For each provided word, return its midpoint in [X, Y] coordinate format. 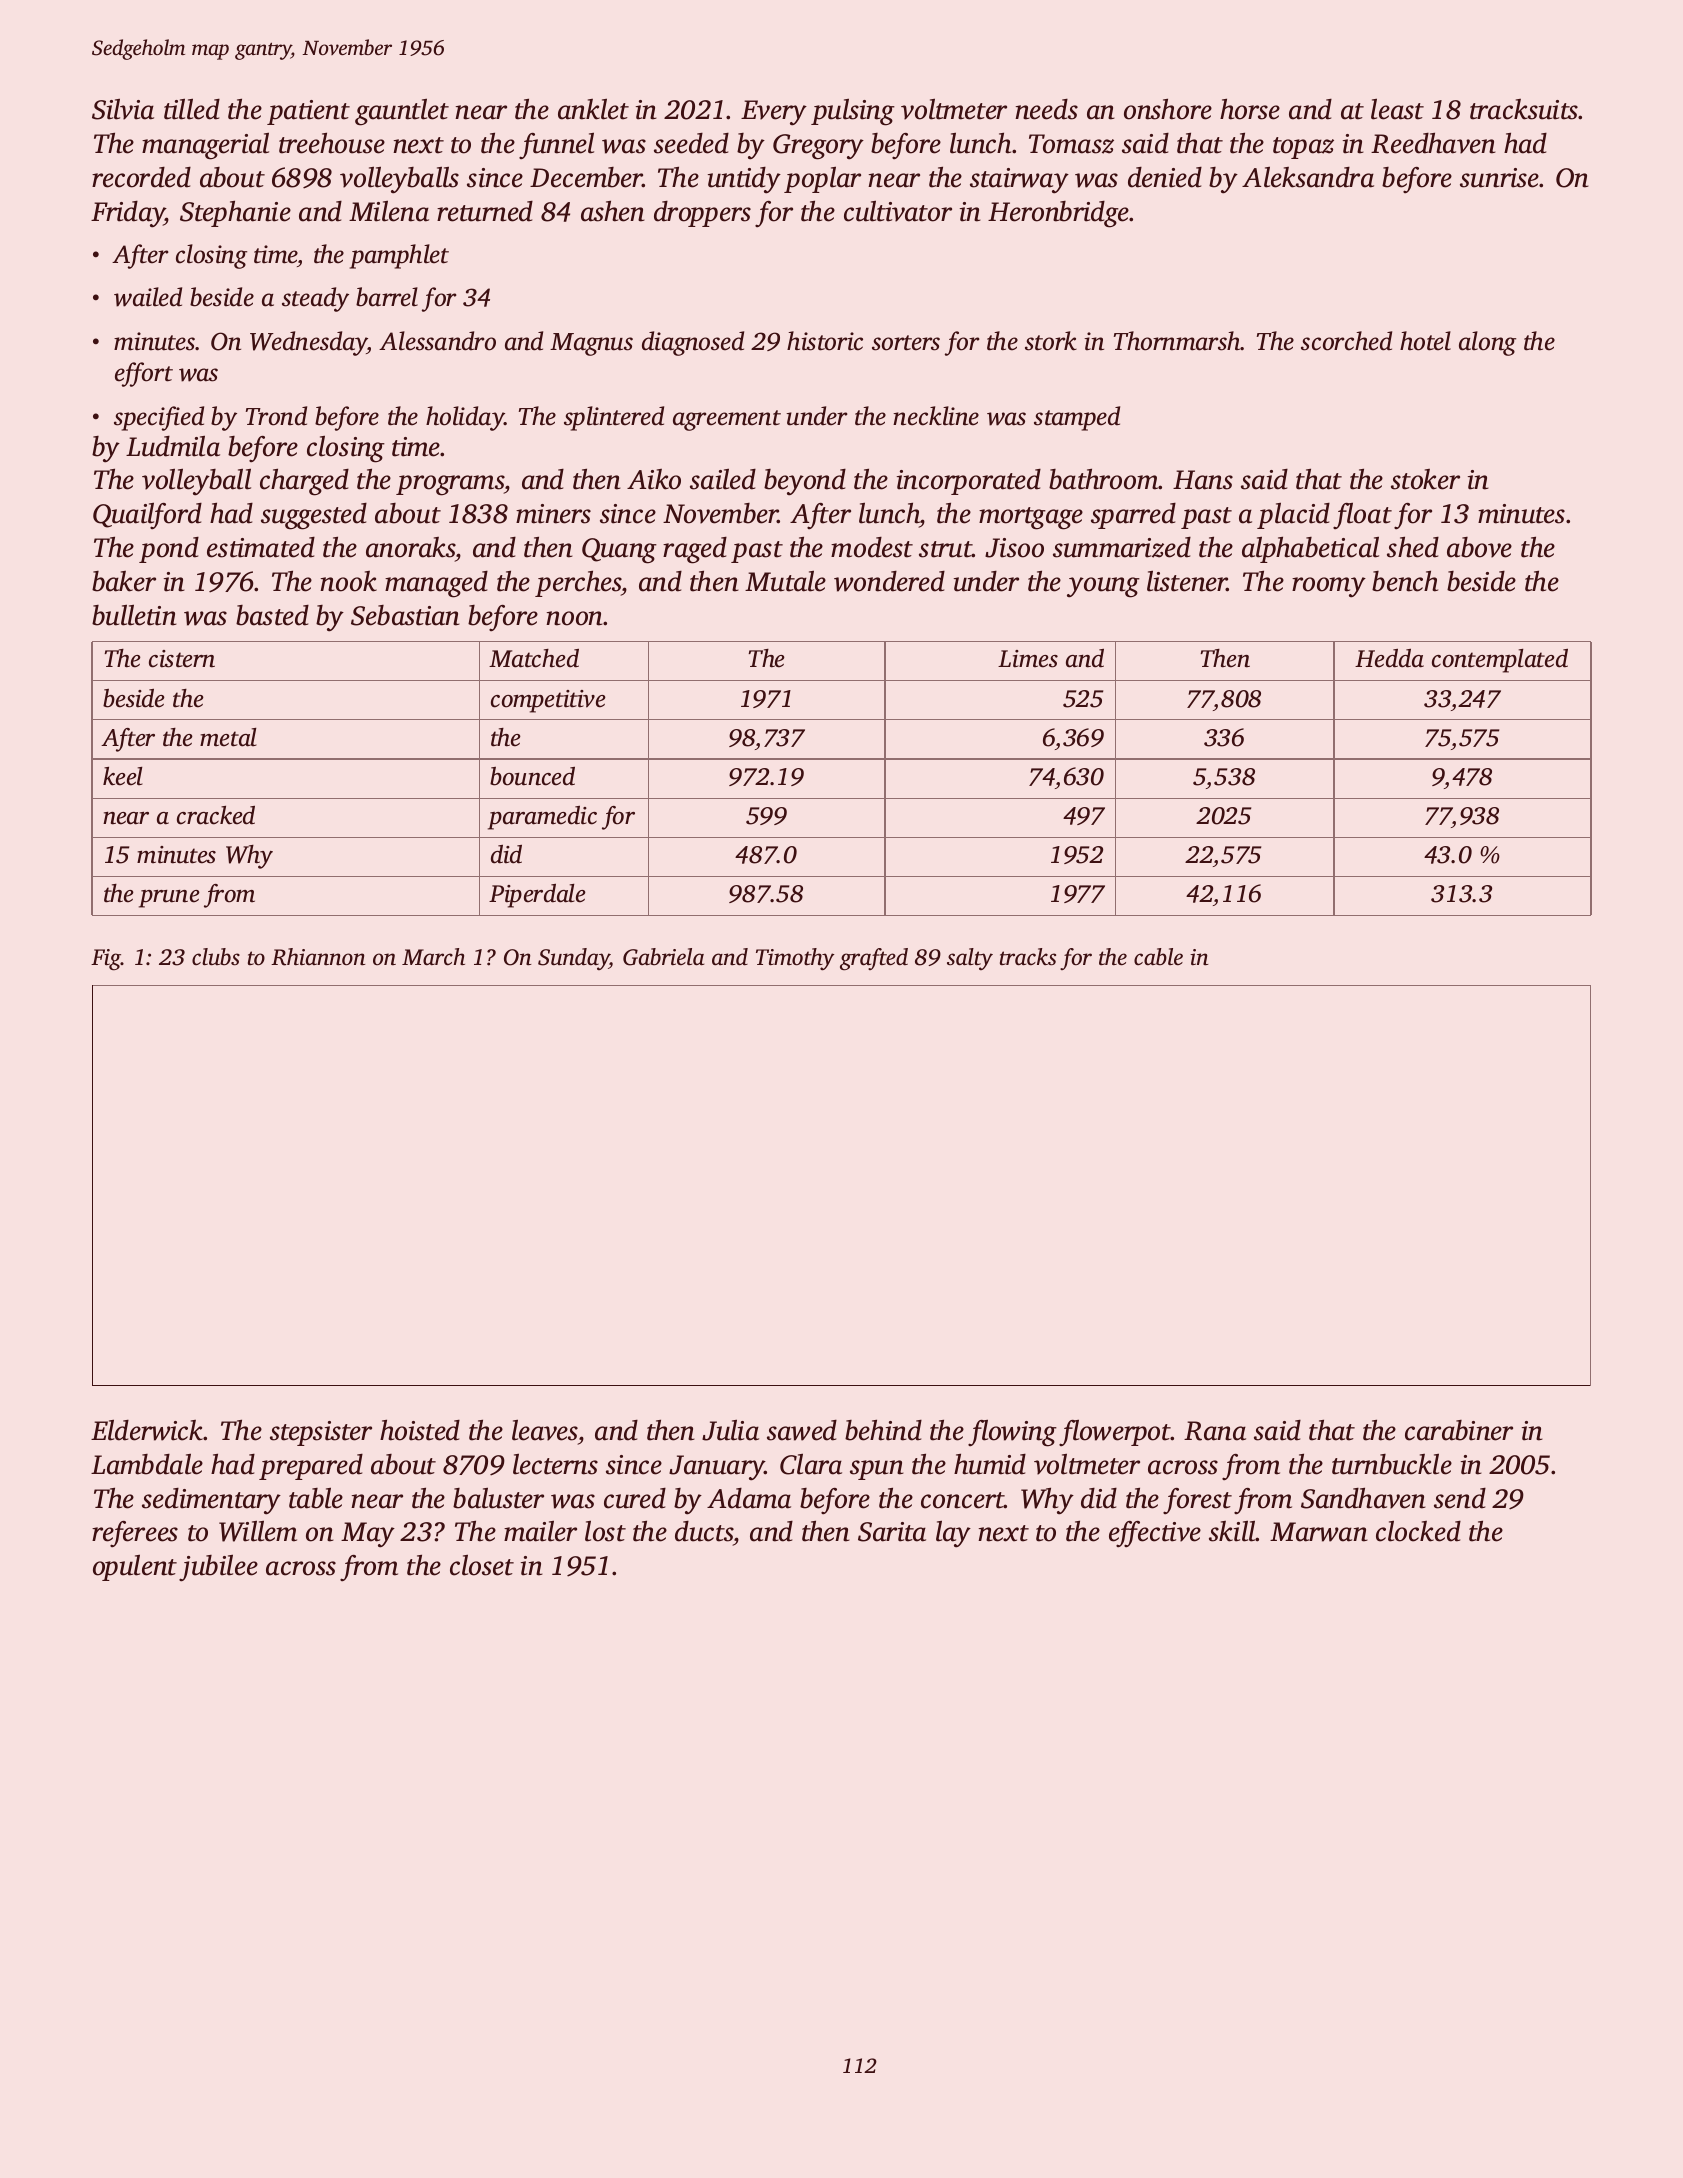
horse [1250, 109]
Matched [534, 658]
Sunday [573, 959]
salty [970, 959]
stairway [1019, 181]
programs [450, 485]
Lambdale [147, 1464]
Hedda [1389, 658]
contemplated [1500, 661]
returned [485, 211]
